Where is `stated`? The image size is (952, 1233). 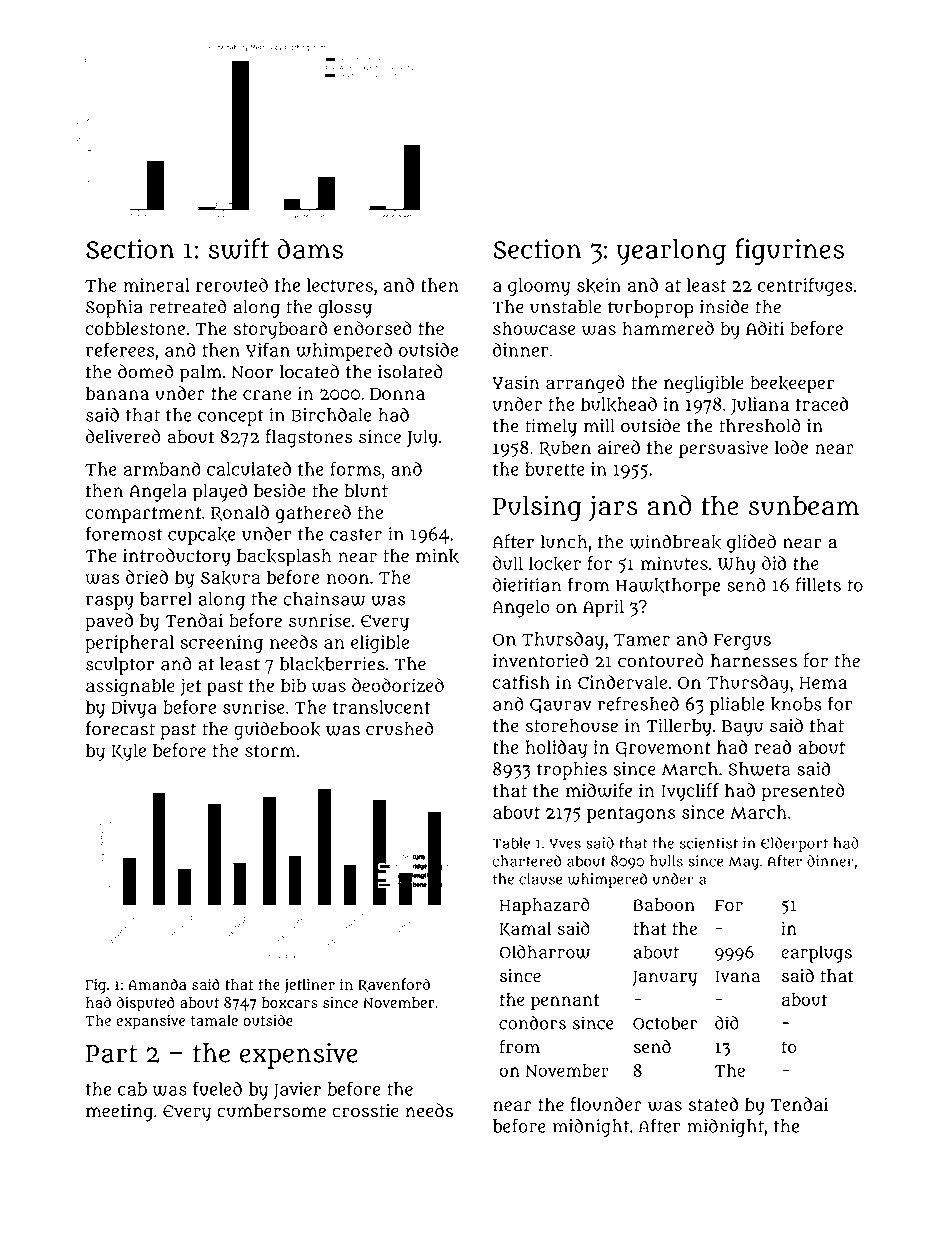 stated is located at coordinates (713, 1104).
